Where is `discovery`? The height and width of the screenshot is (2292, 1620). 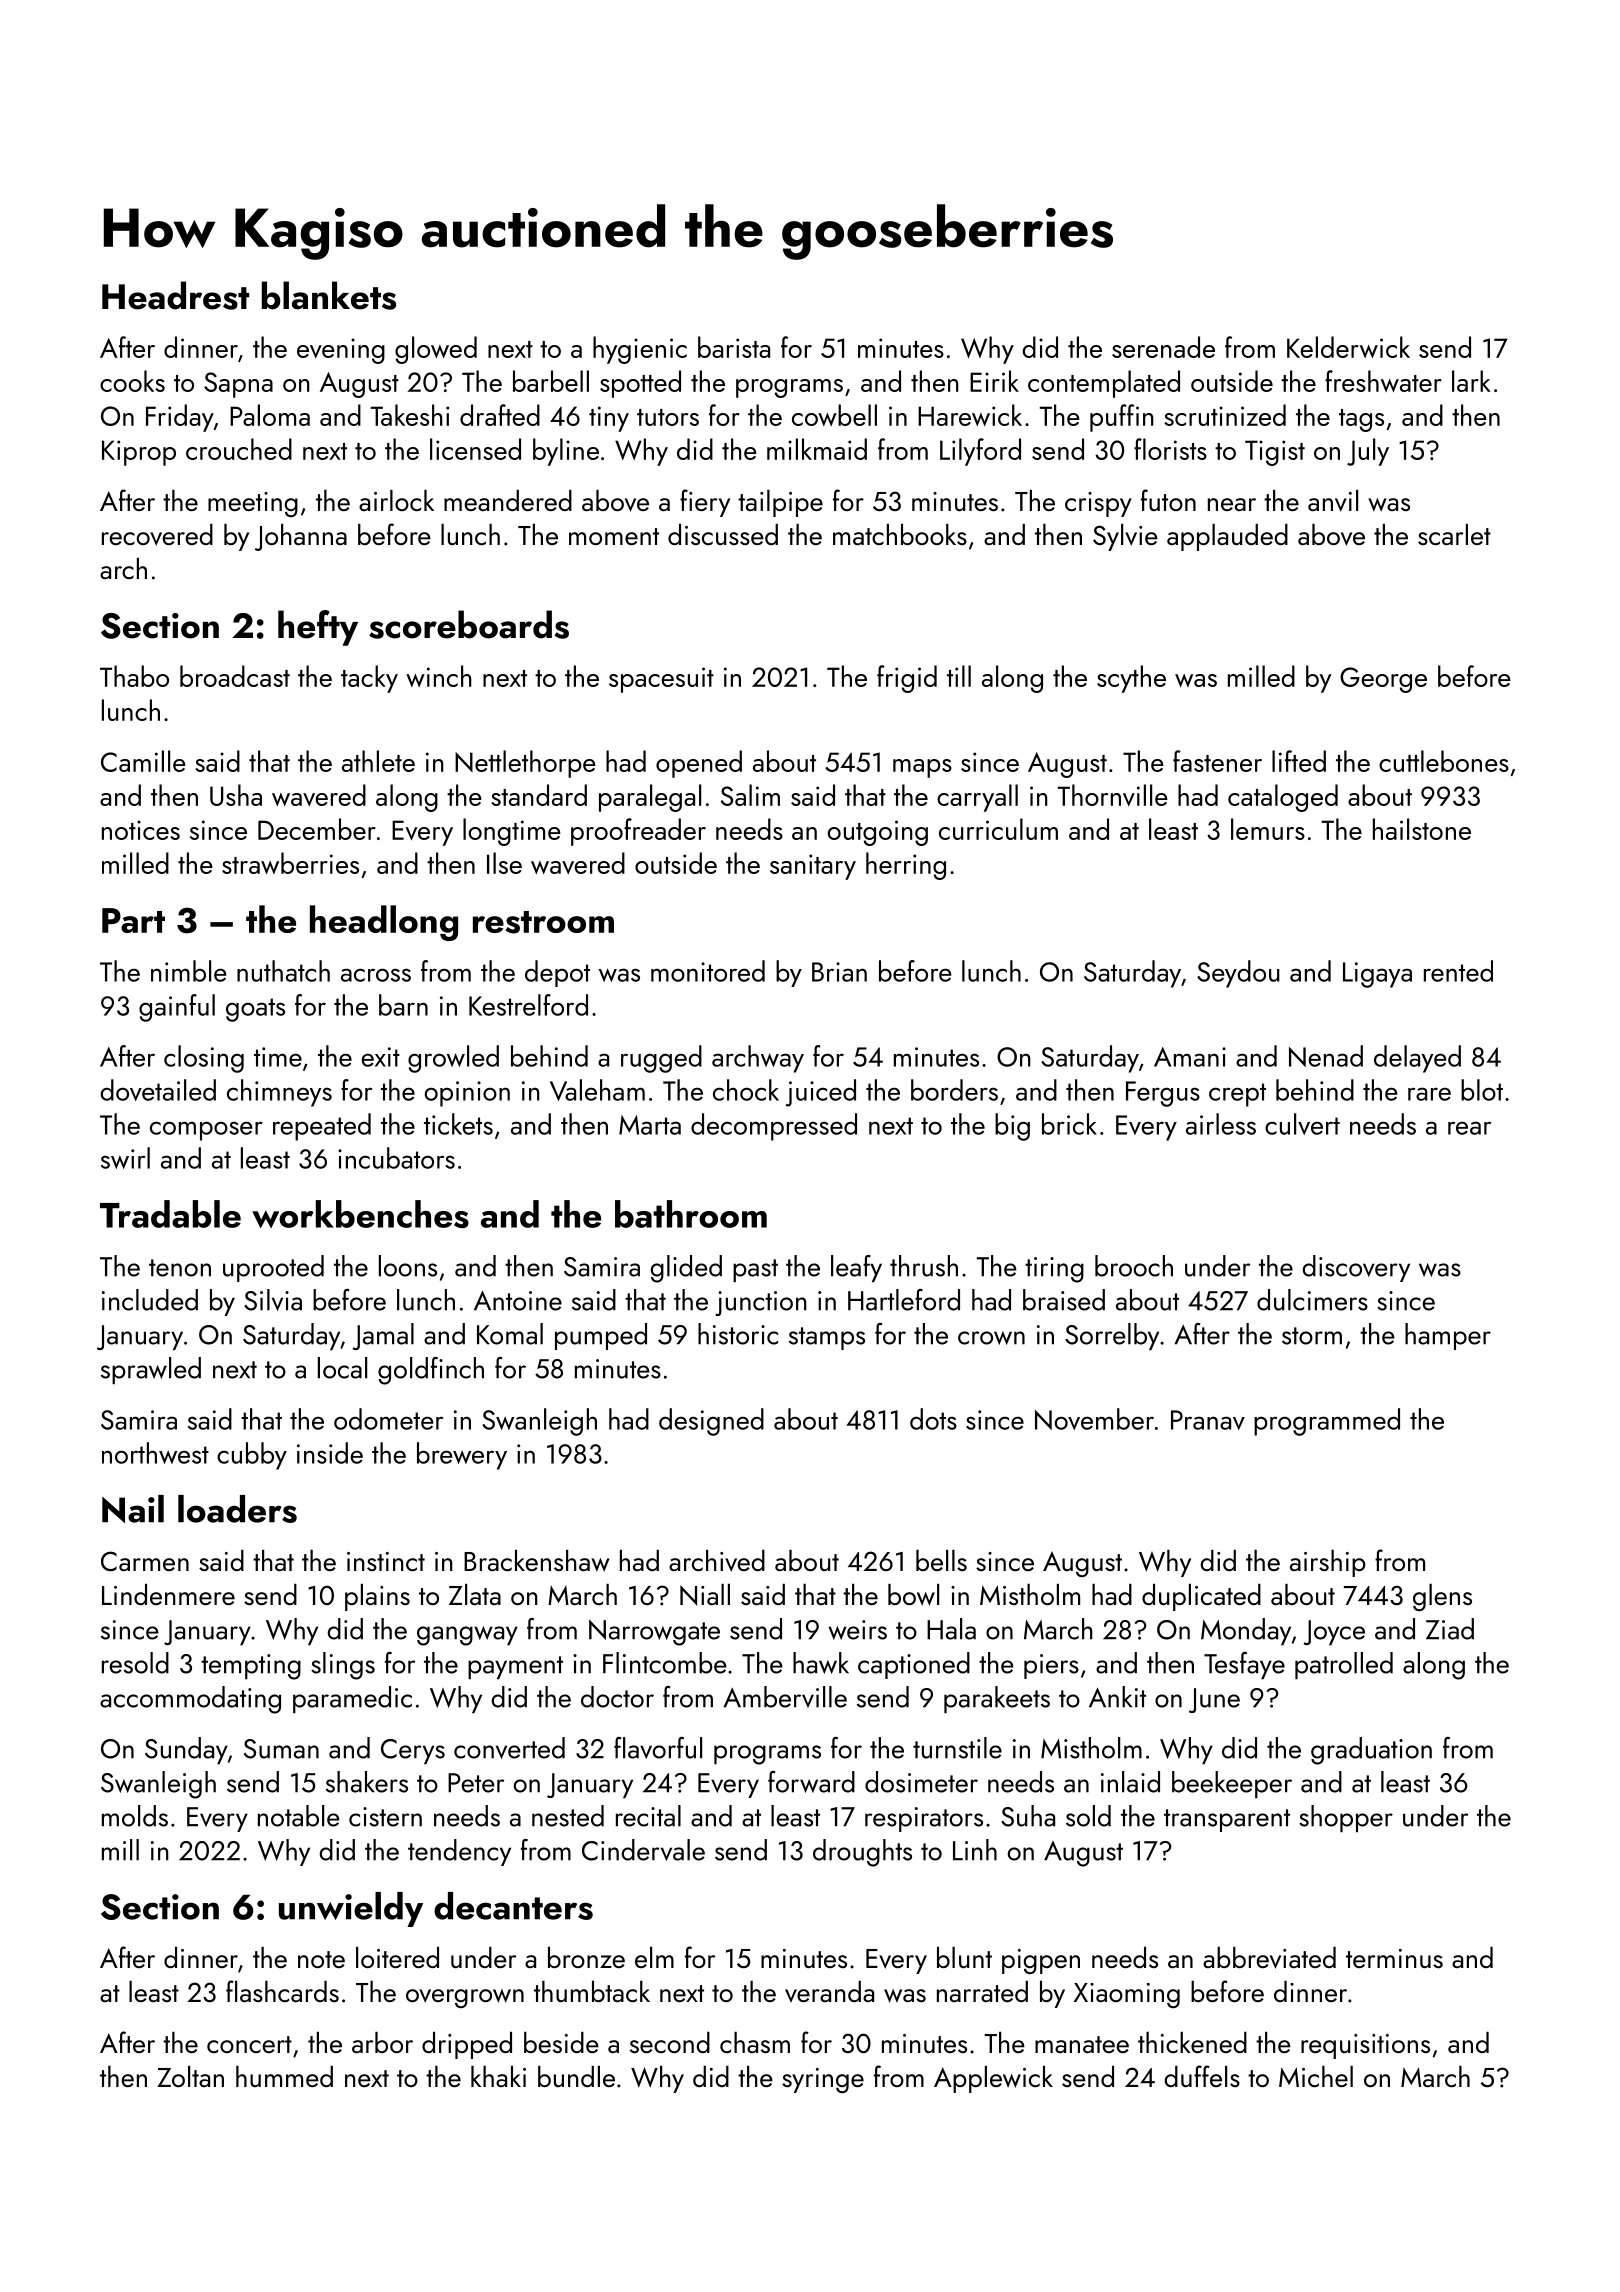
discovery is located at coordinates (1356, 1268).
